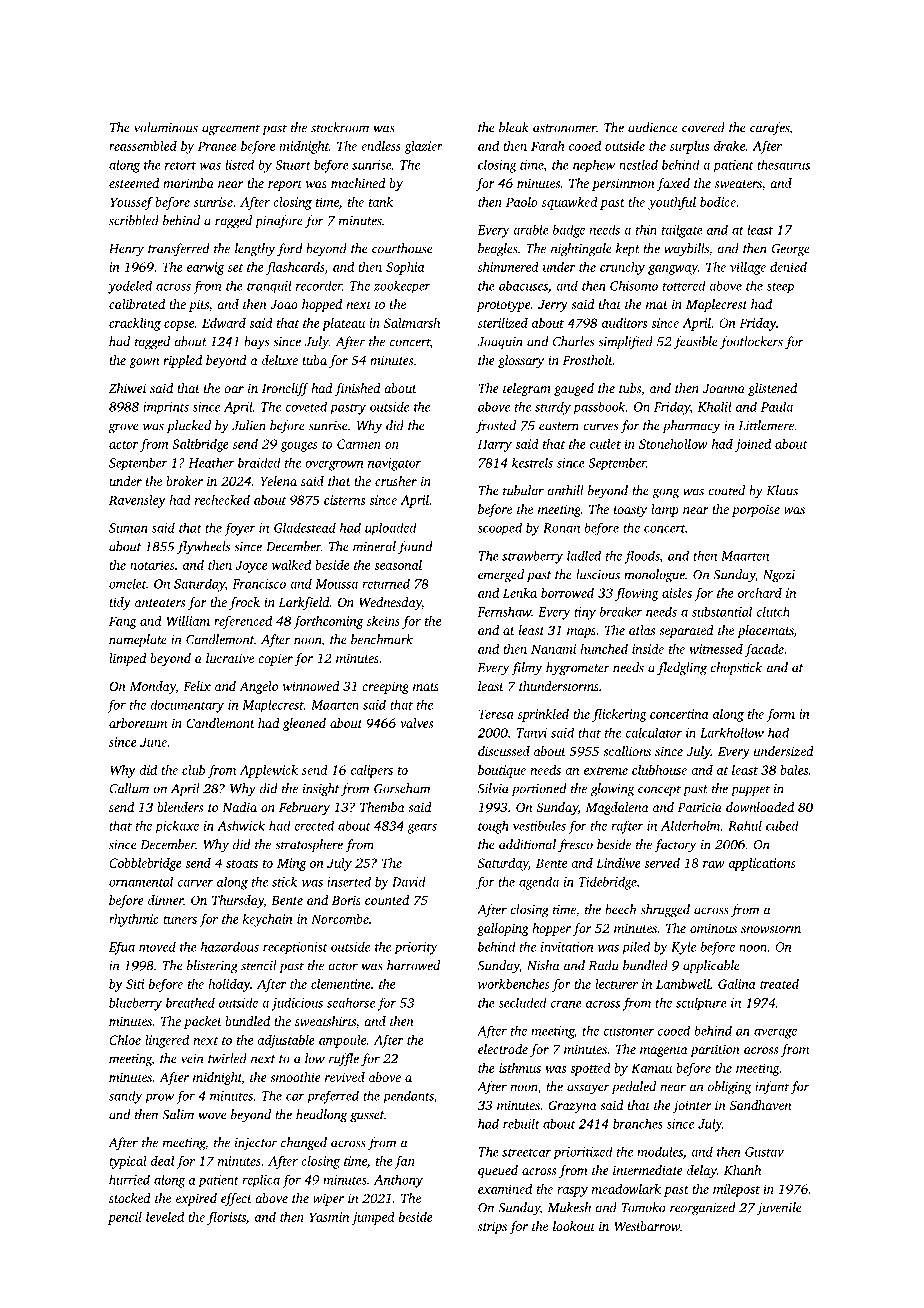  I want to click on winnowed, so click(311, 686).
